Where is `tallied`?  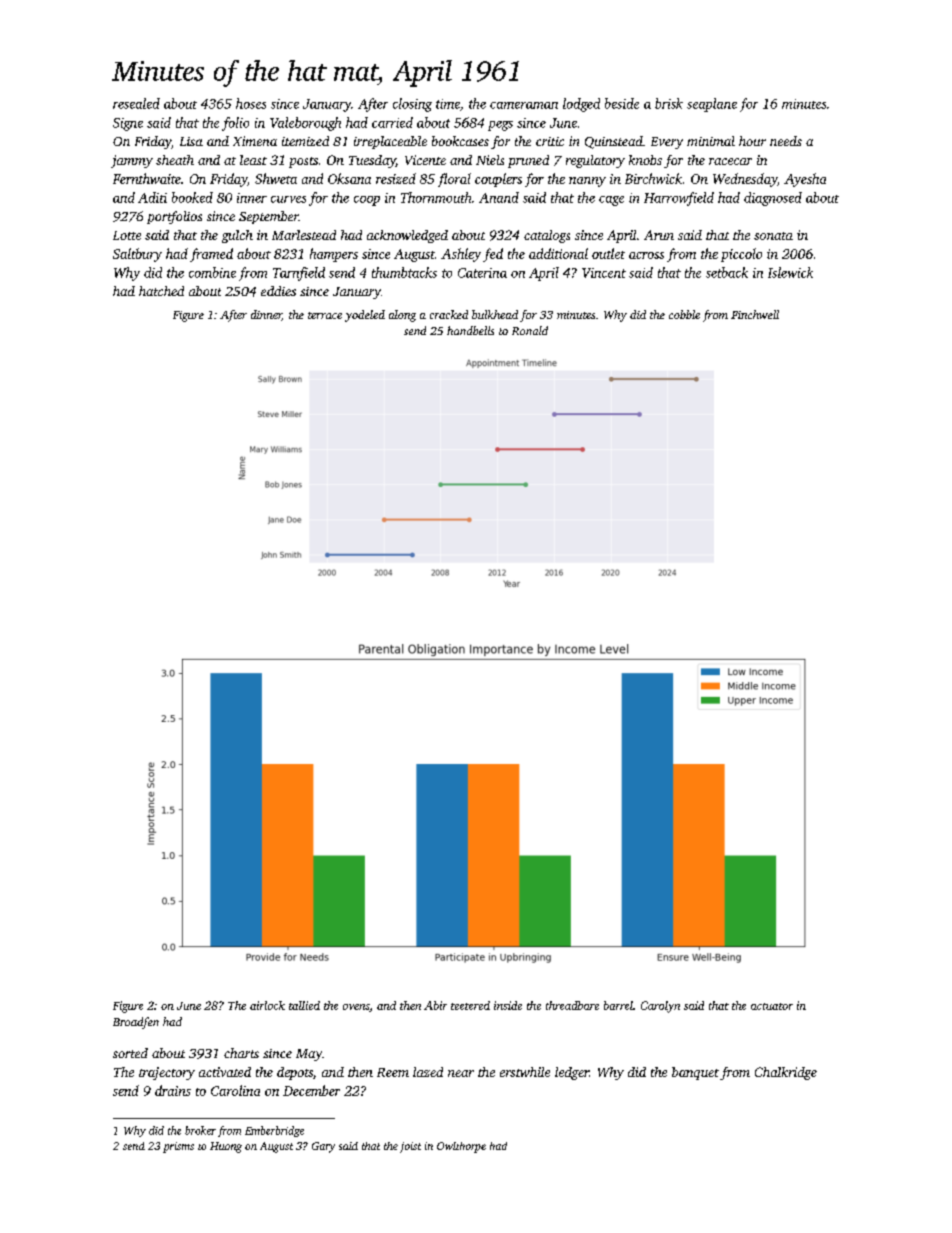 tallied is located at coordinates (304, 1005).
